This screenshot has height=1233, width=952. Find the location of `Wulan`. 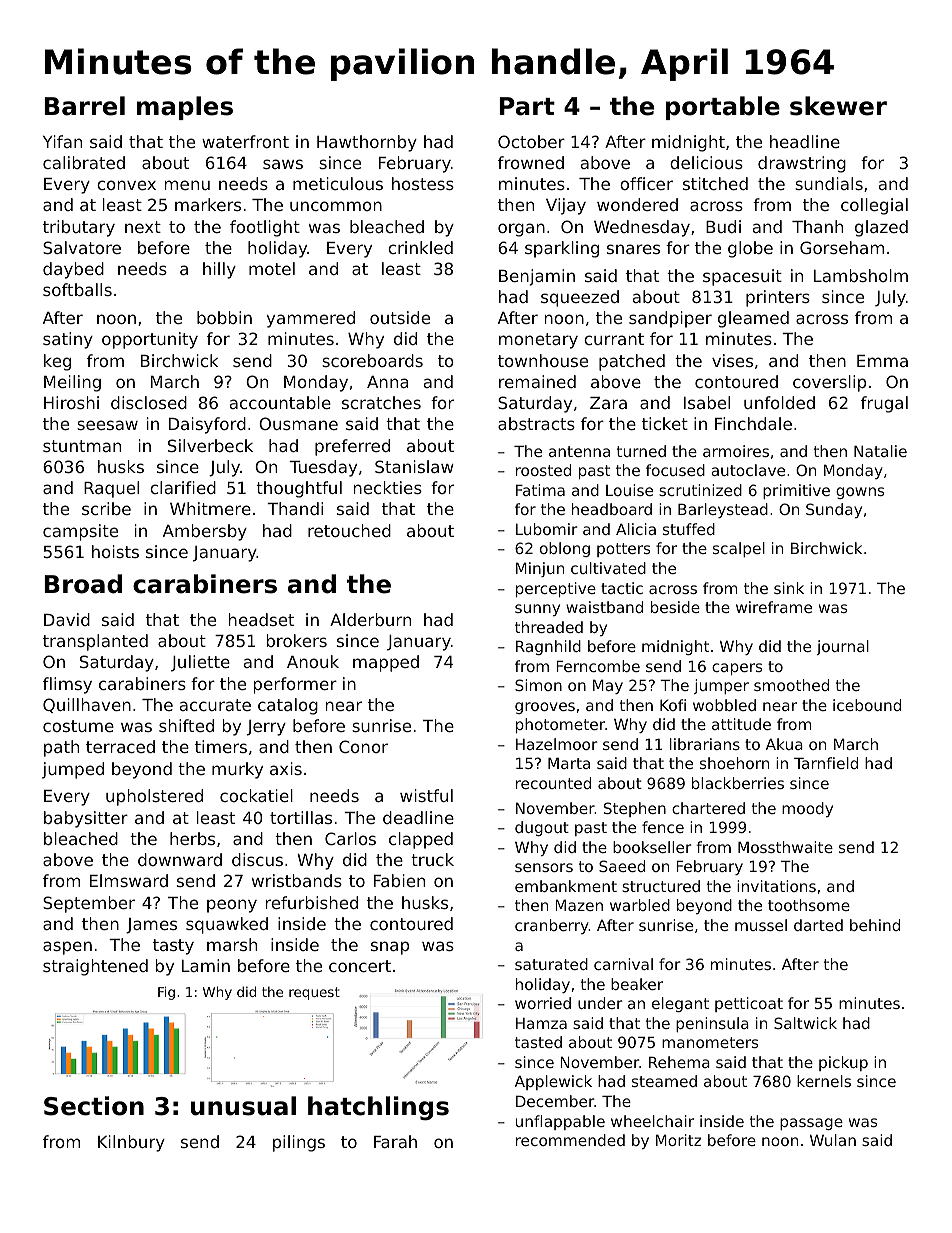

Wulan is located at coordinates (833, 1140).
